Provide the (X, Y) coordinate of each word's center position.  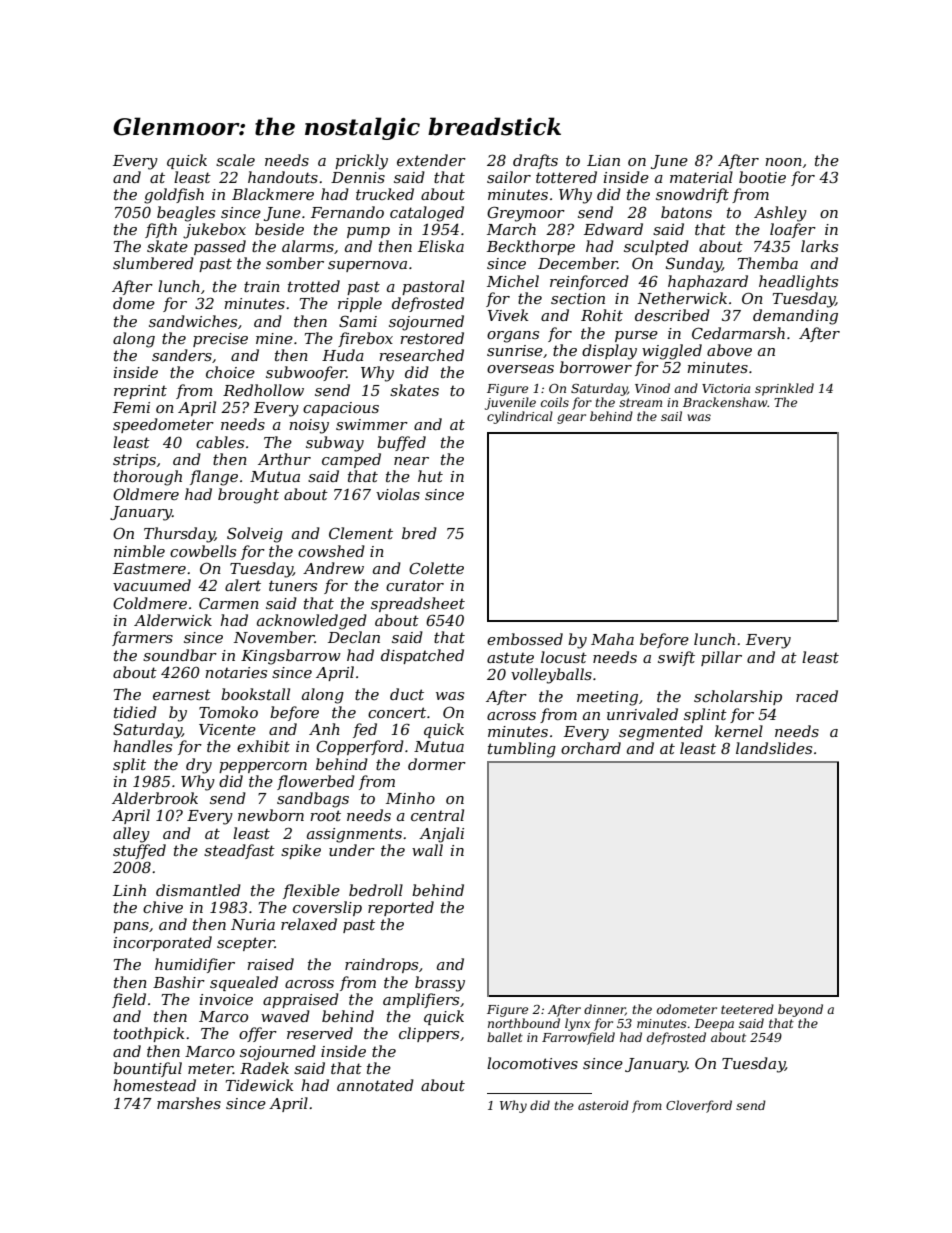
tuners (293, 585)
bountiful (147, 1069)
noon (783, 162)
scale (235, 160)
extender (431, 160)
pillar (721, 658)
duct (407, 694)
